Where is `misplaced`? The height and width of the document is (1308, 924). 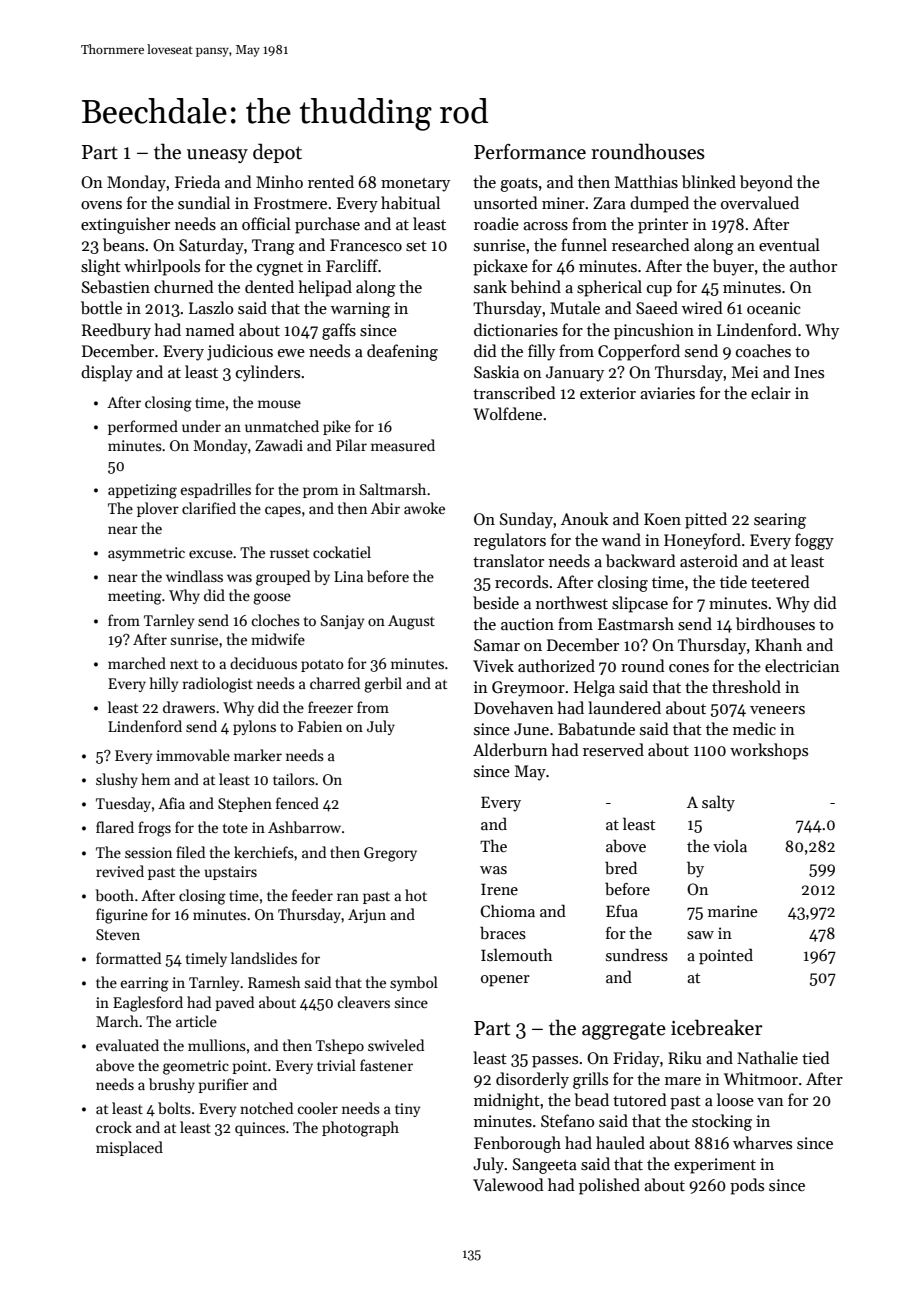 misplaced is located at coordinates (129, 1148).
